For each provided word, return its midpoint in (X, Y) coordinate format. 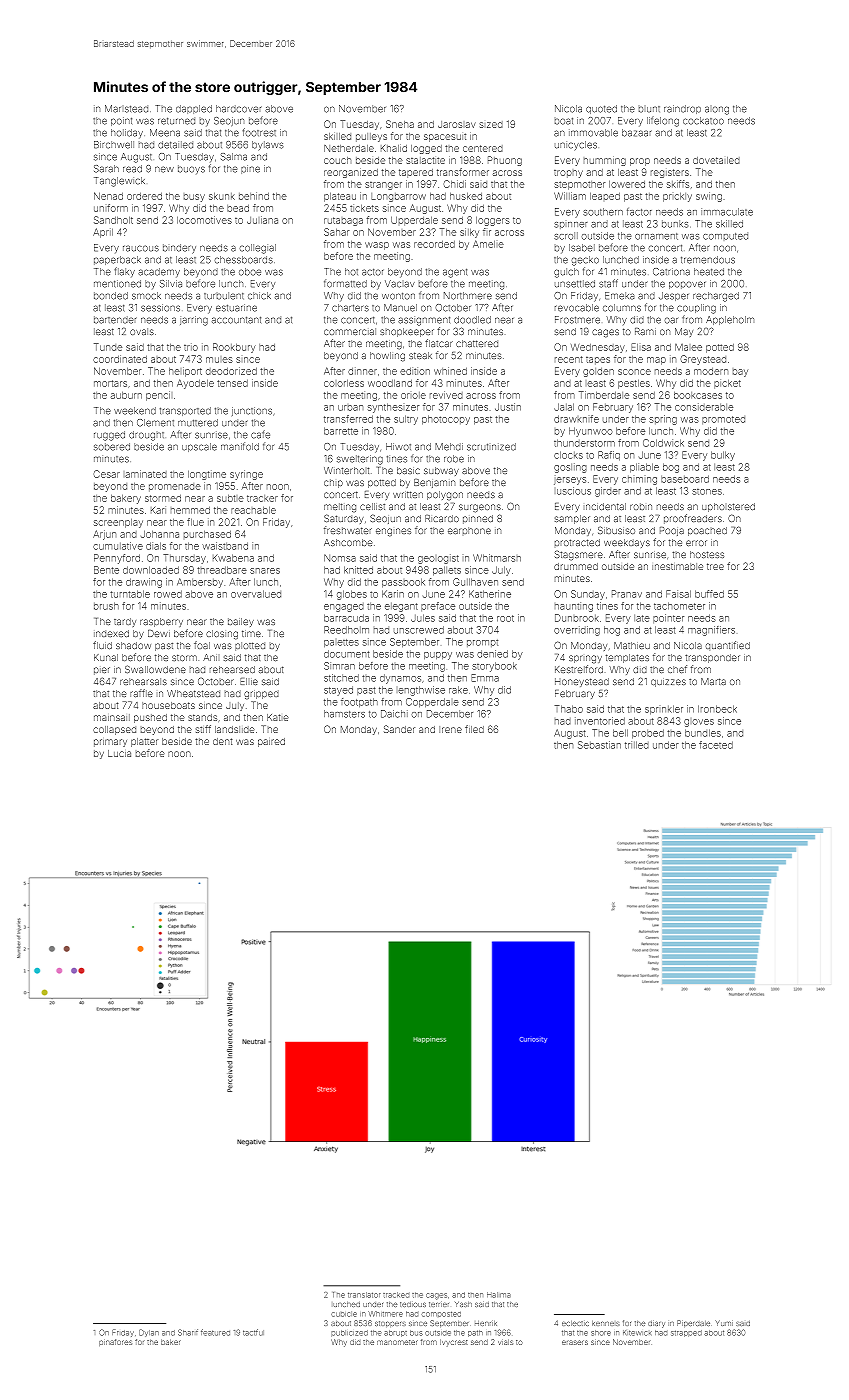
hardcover (239, 109)
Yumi (724, 1323)
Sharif (188, 1332)
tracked (396, 1295)
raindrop (682, 109)
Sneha (400, 124)
